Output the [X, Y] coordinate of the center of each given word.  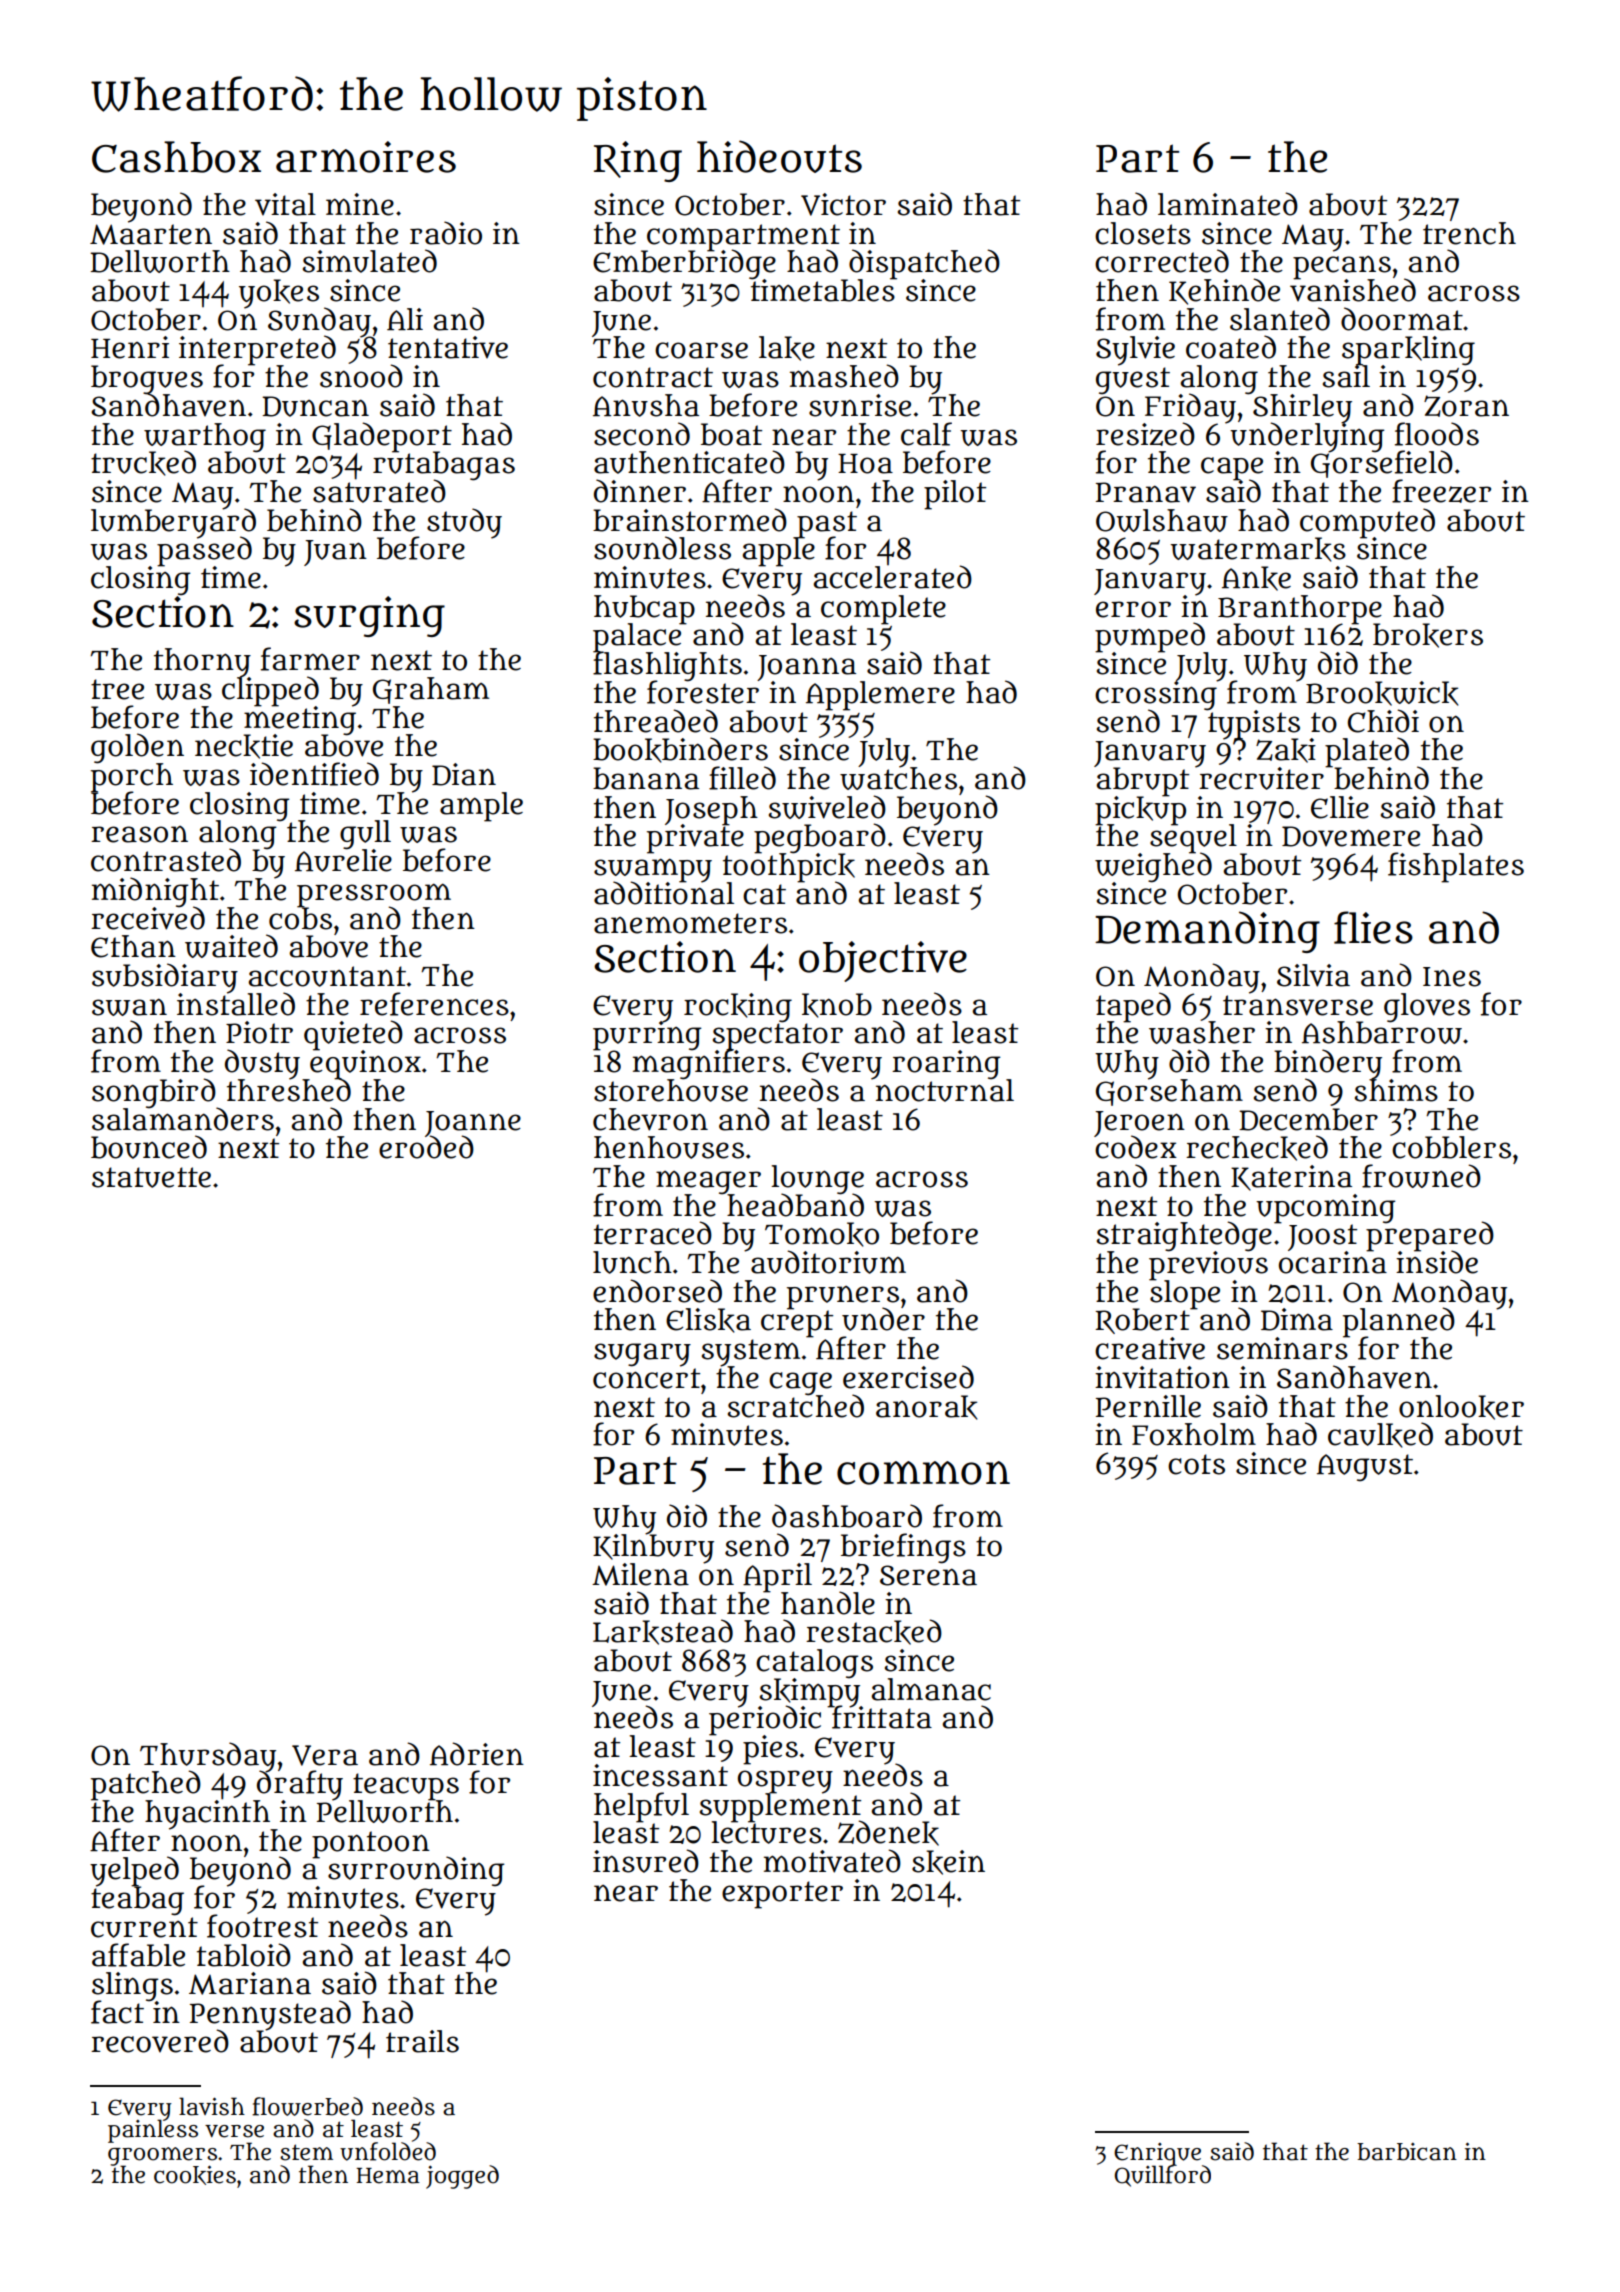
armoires [366, 157]
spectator [778, 1036]
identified [314, 774]
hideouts [779, 156]
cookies [195, 2175]
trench [1469, 233]
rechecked [1257, 1148]
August [1365, 1468]
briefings [903, 1548]
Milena [640, 1574]
